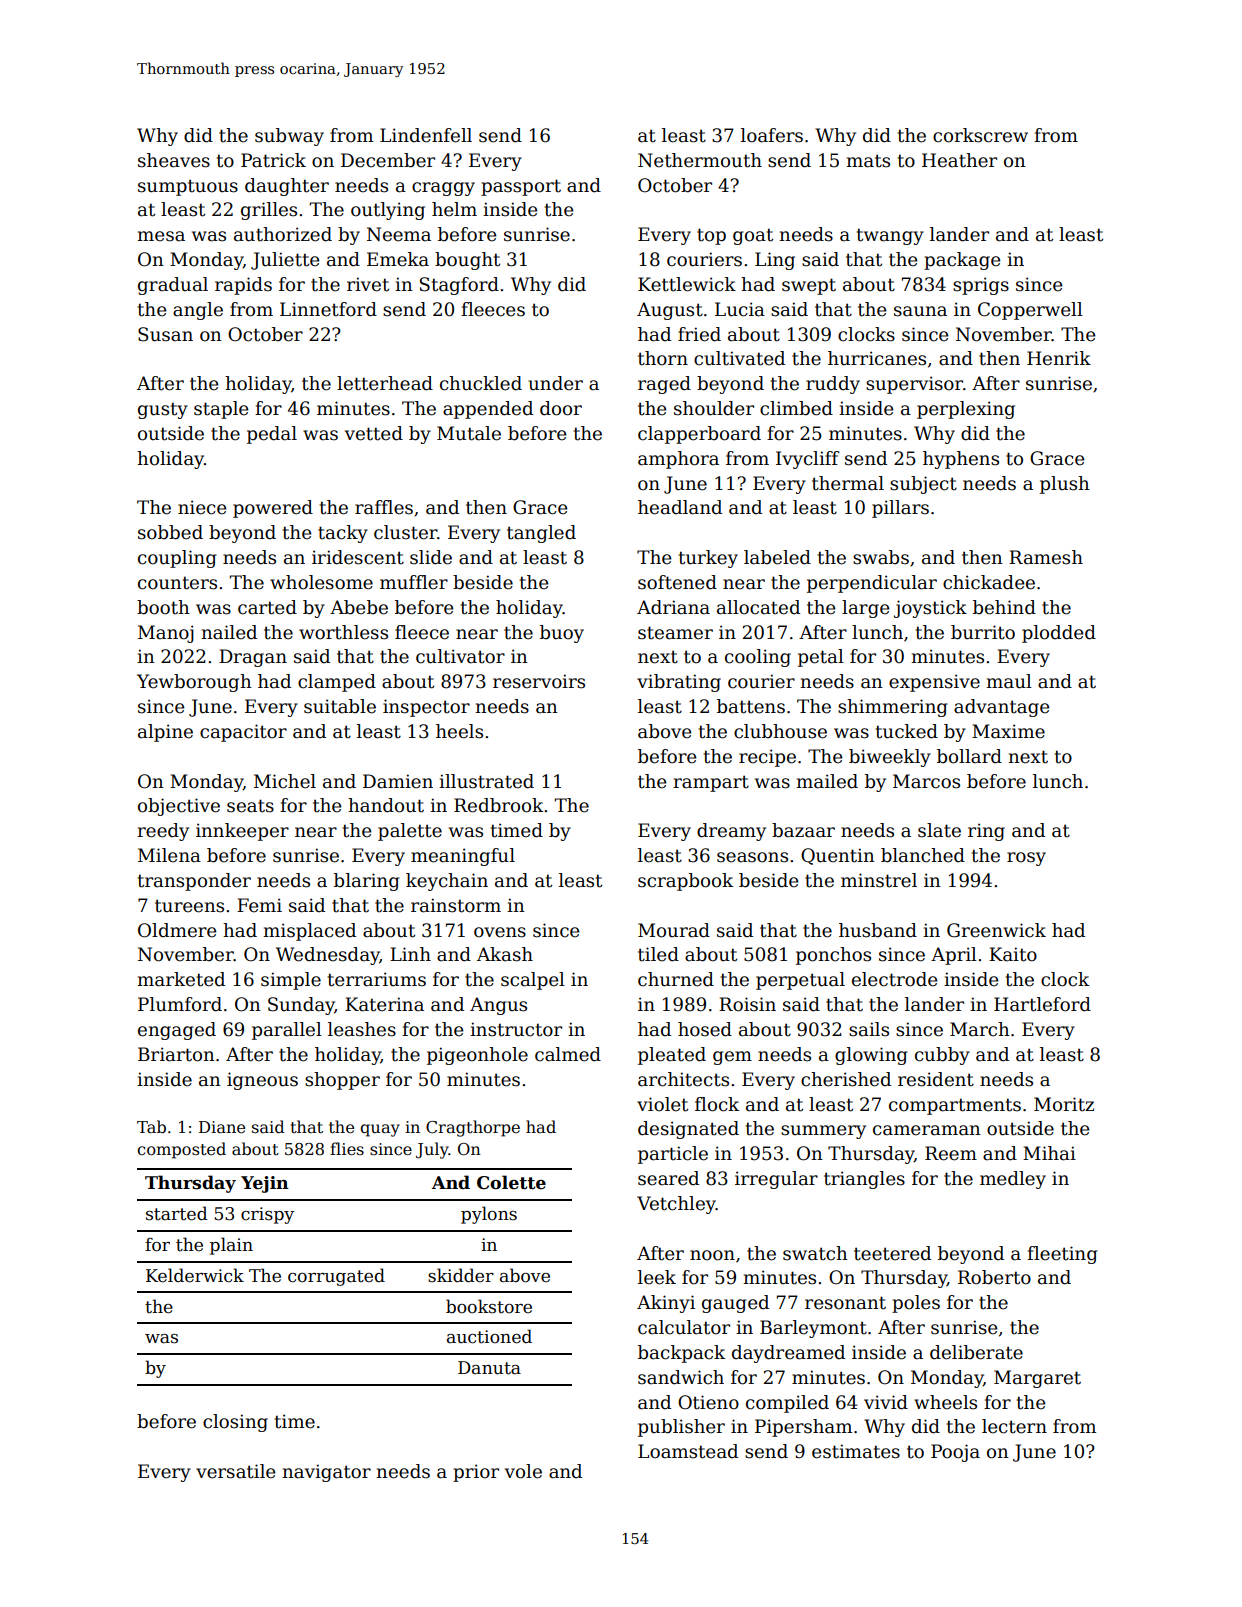 The image size is (1242, 1607). Describe the element at coordinates (398, 781) in the screenshot. I see `Damien` at that location.
